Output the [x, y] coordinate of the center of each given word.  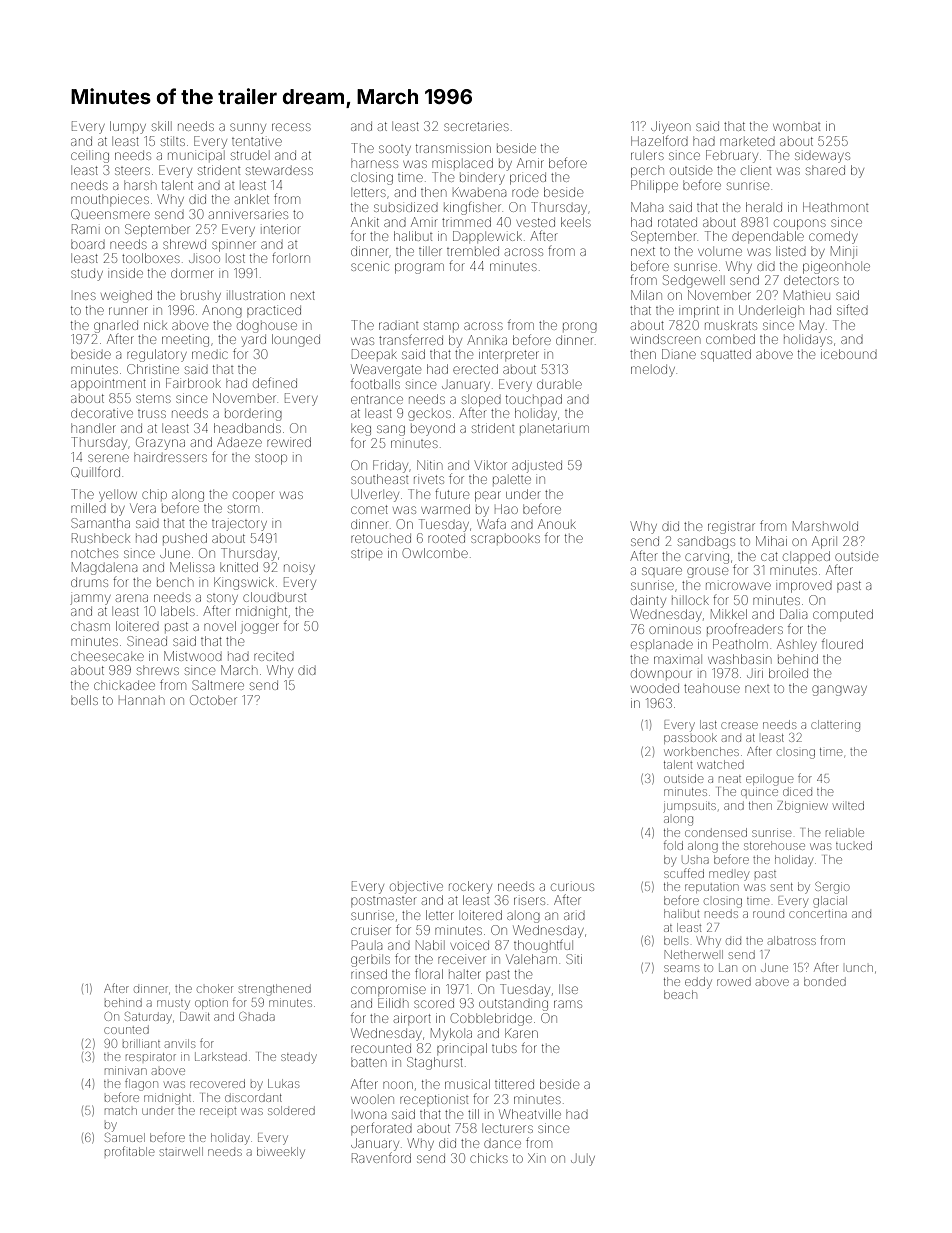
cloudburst [274, 597]
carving [707, 558]
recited [274, 657]
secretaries [476, 126]
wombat [796, 127]
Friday [390, 466]
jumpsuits [690, 807]
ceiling [90, 157]
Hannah [141, 700]
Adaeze [239, 442]
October [213, 700]
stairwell [181, 1151]
